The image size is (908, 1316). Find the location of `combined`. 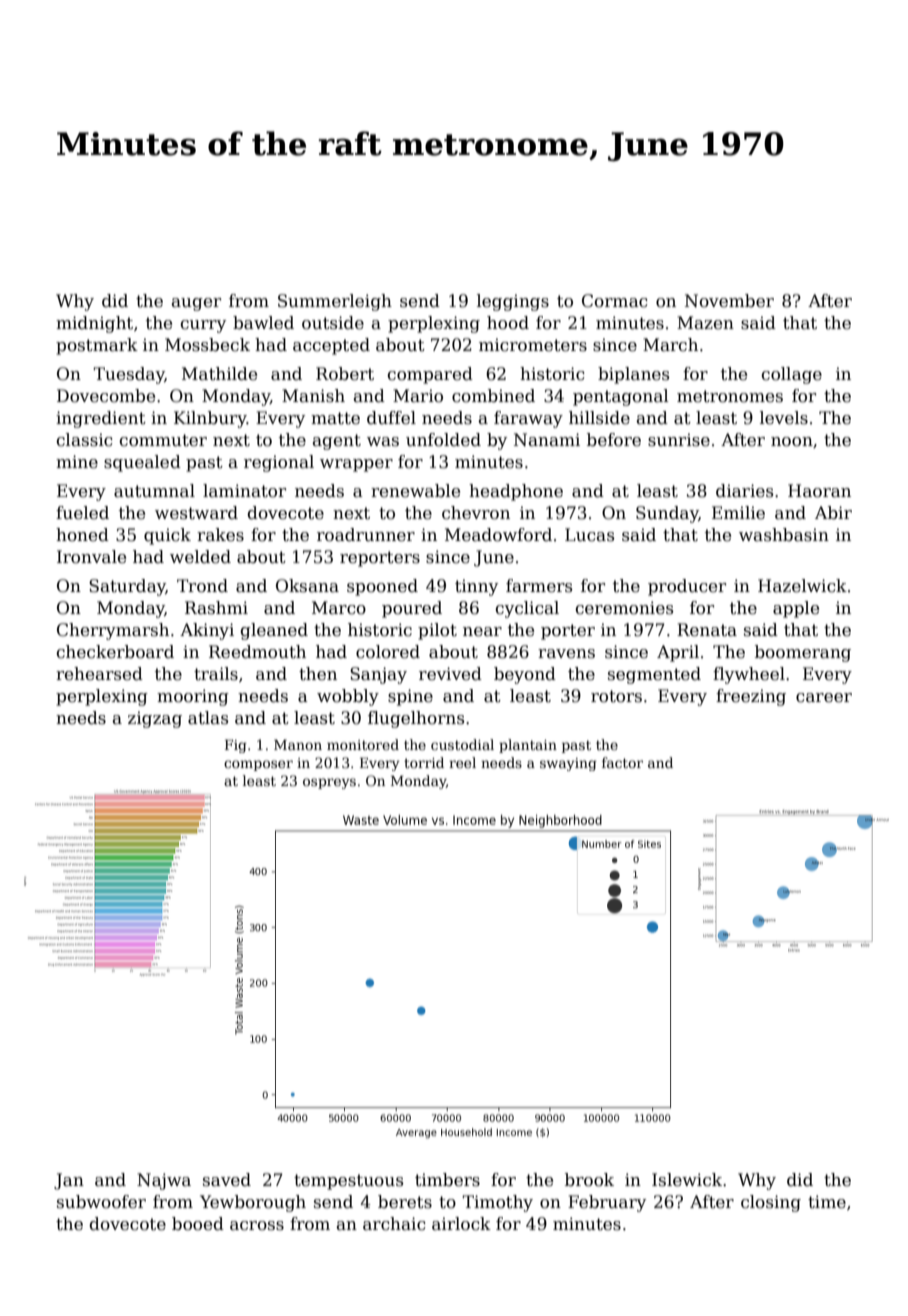

combined is located at coordinates (493, 396).
